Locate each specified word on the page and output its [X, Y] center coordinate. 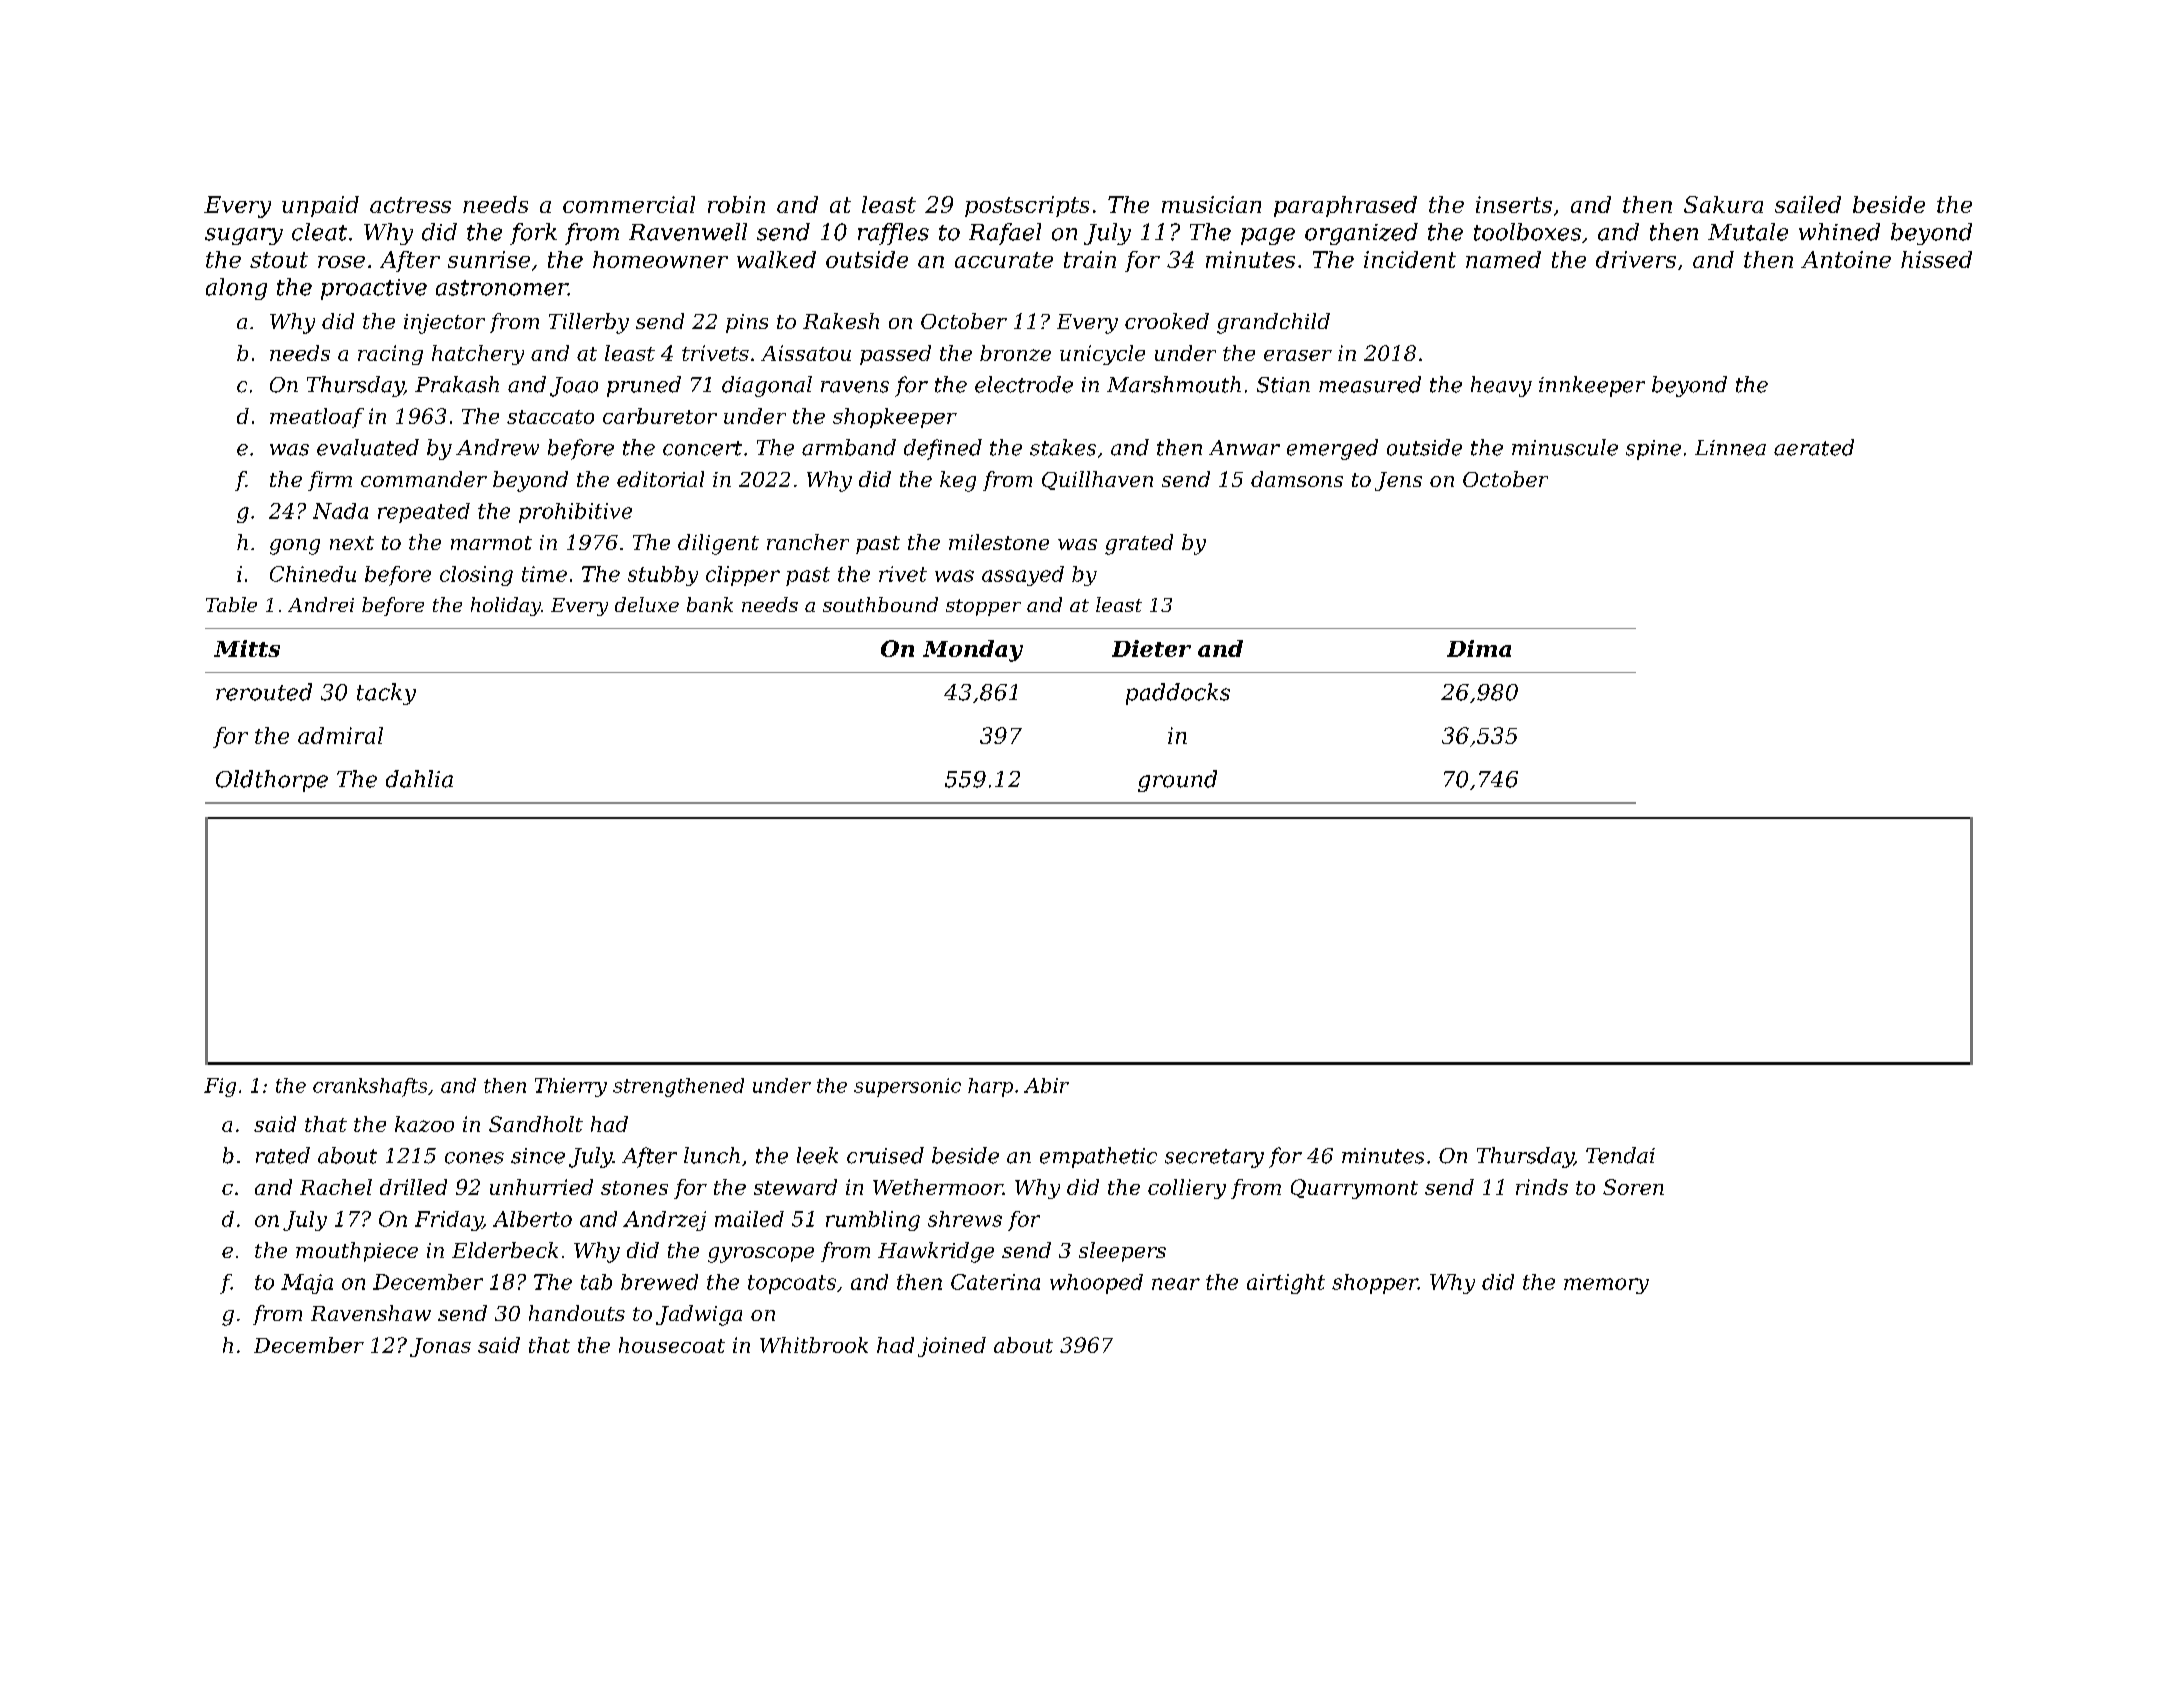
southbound [880, 604]
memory [1606, 1286]
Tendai [1620, 1155]
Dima [1479, 648]
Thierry [571, 1087]
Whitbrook [814, 1345]
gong [295, 547]
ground [1177, 781]
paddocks [1178, 694]
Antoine [1846, 259]
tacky [386, 694]
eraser [1298, 355]
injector [444, 324]
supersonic [907, 1087]
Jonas [440, 1347]
